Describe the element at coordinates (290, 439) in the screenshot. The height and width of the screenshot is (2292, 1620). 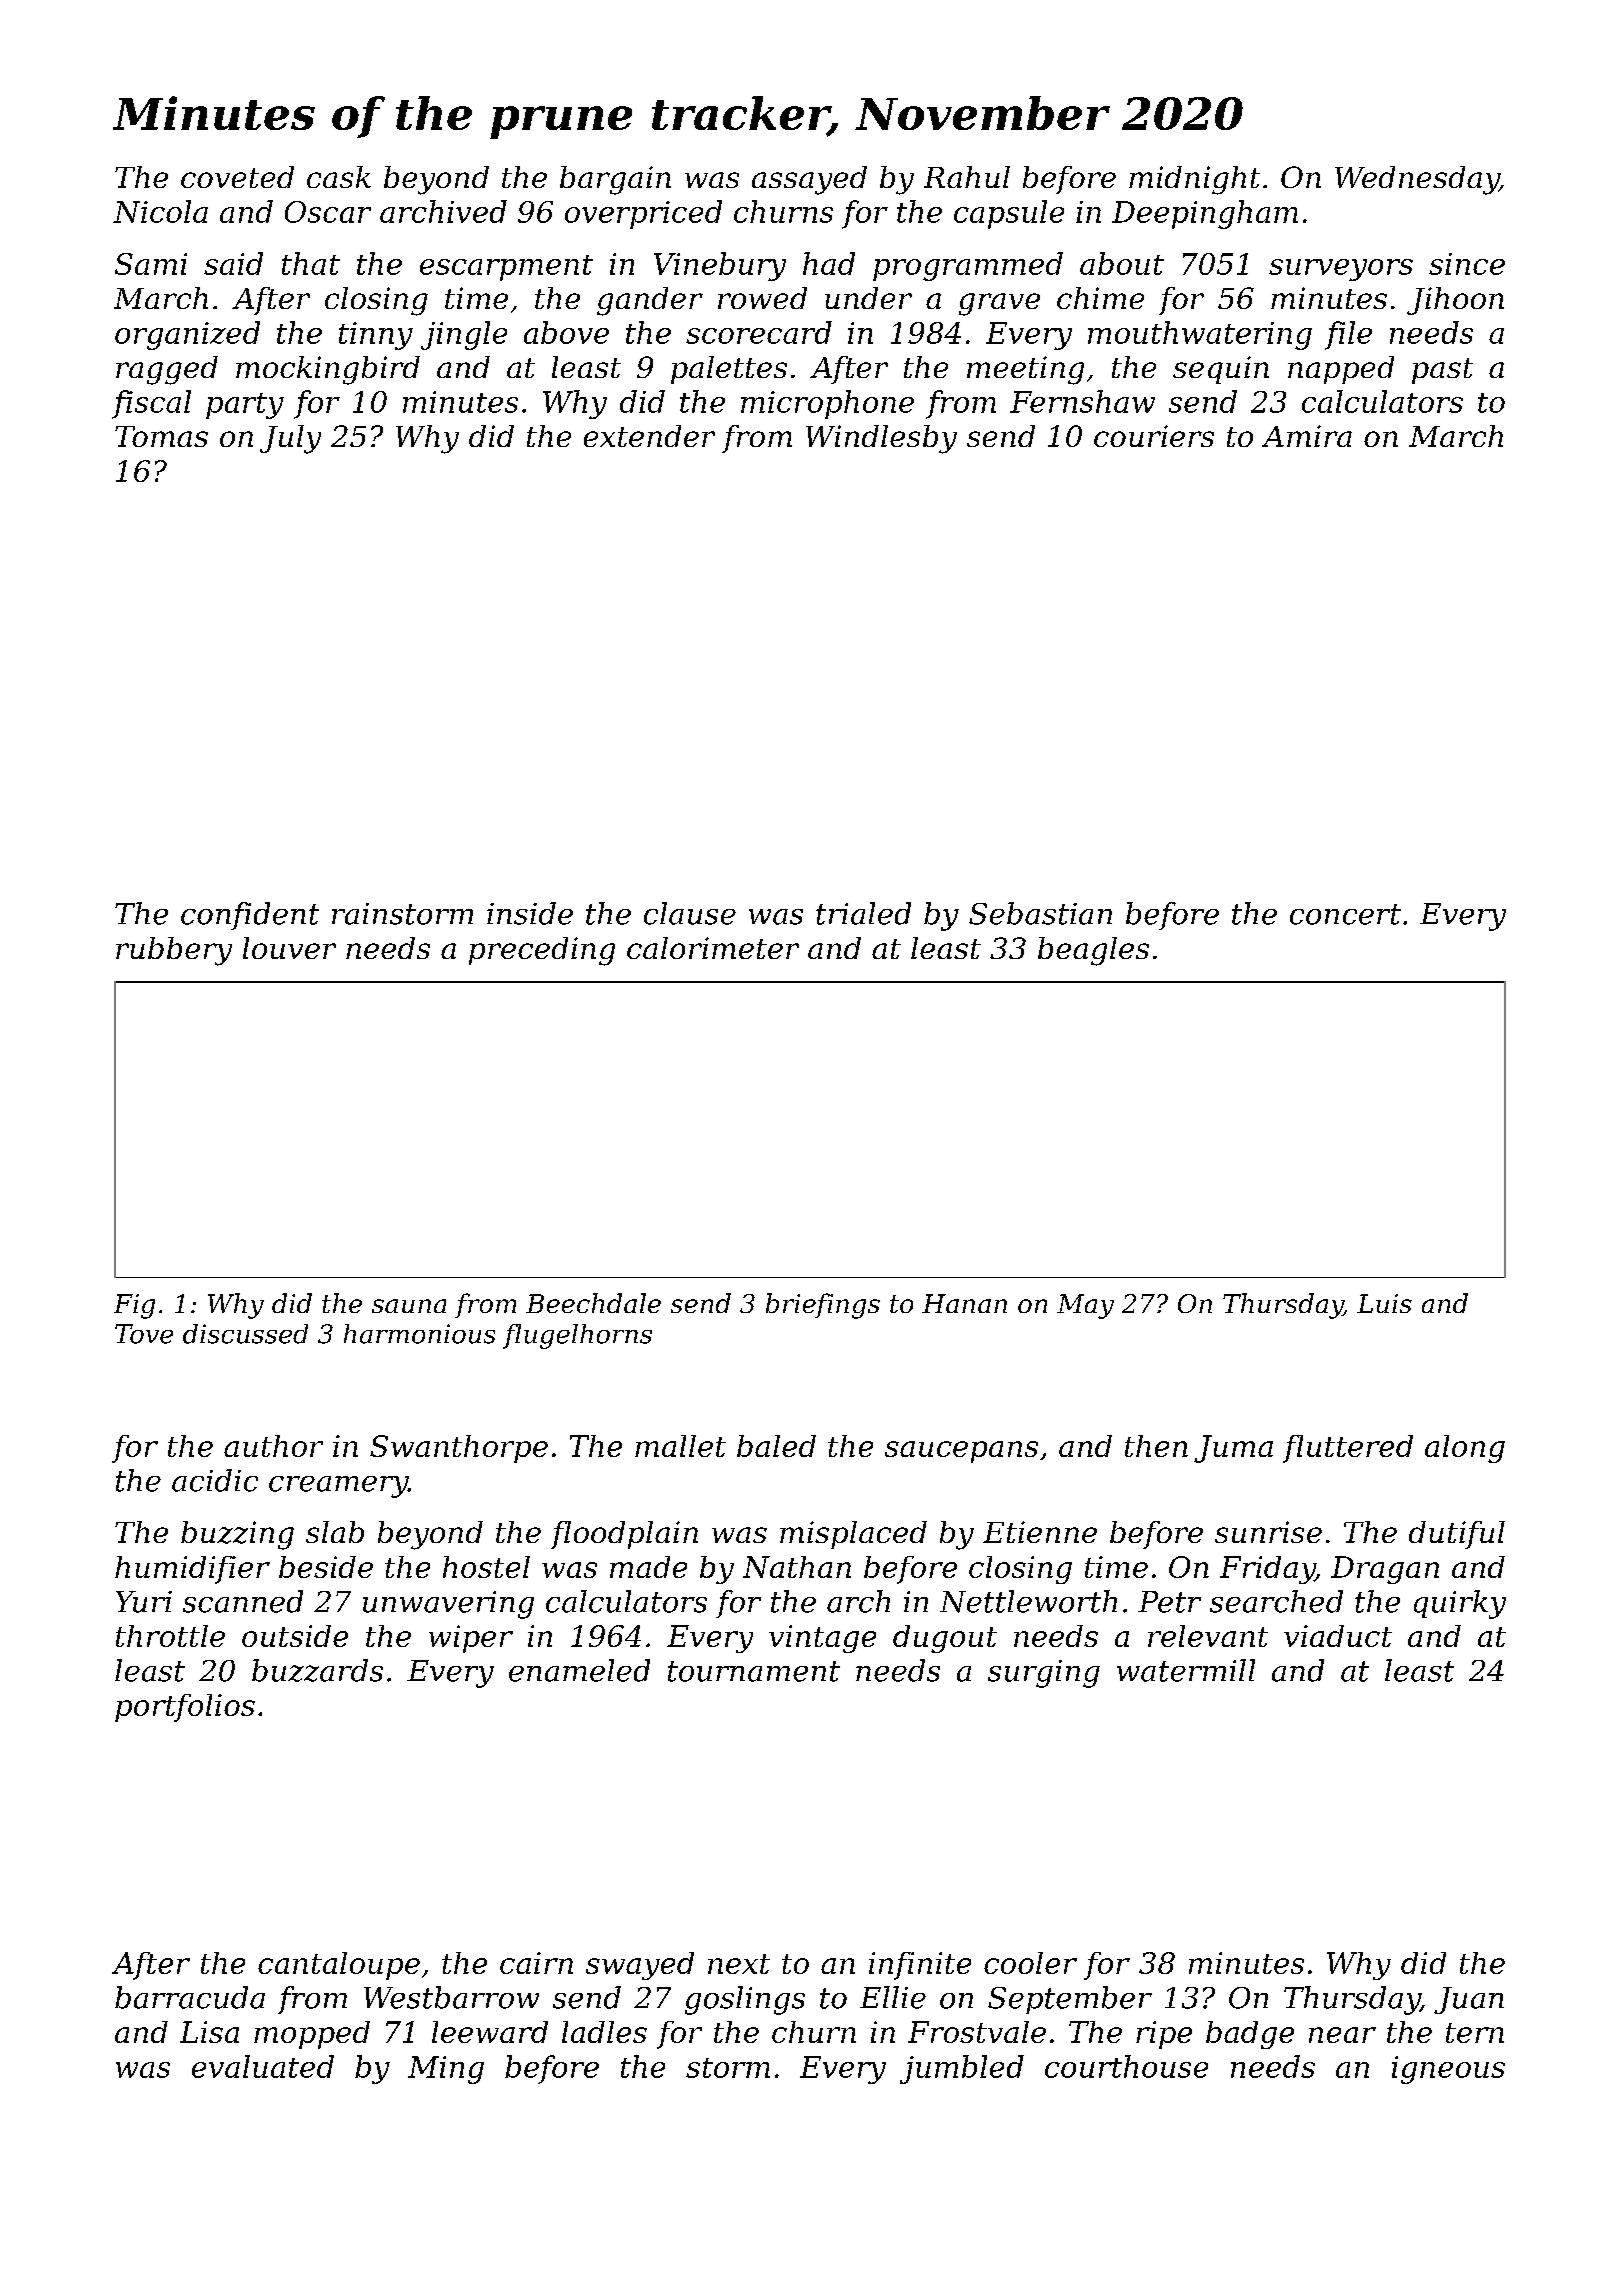
I see `July` at that location.
